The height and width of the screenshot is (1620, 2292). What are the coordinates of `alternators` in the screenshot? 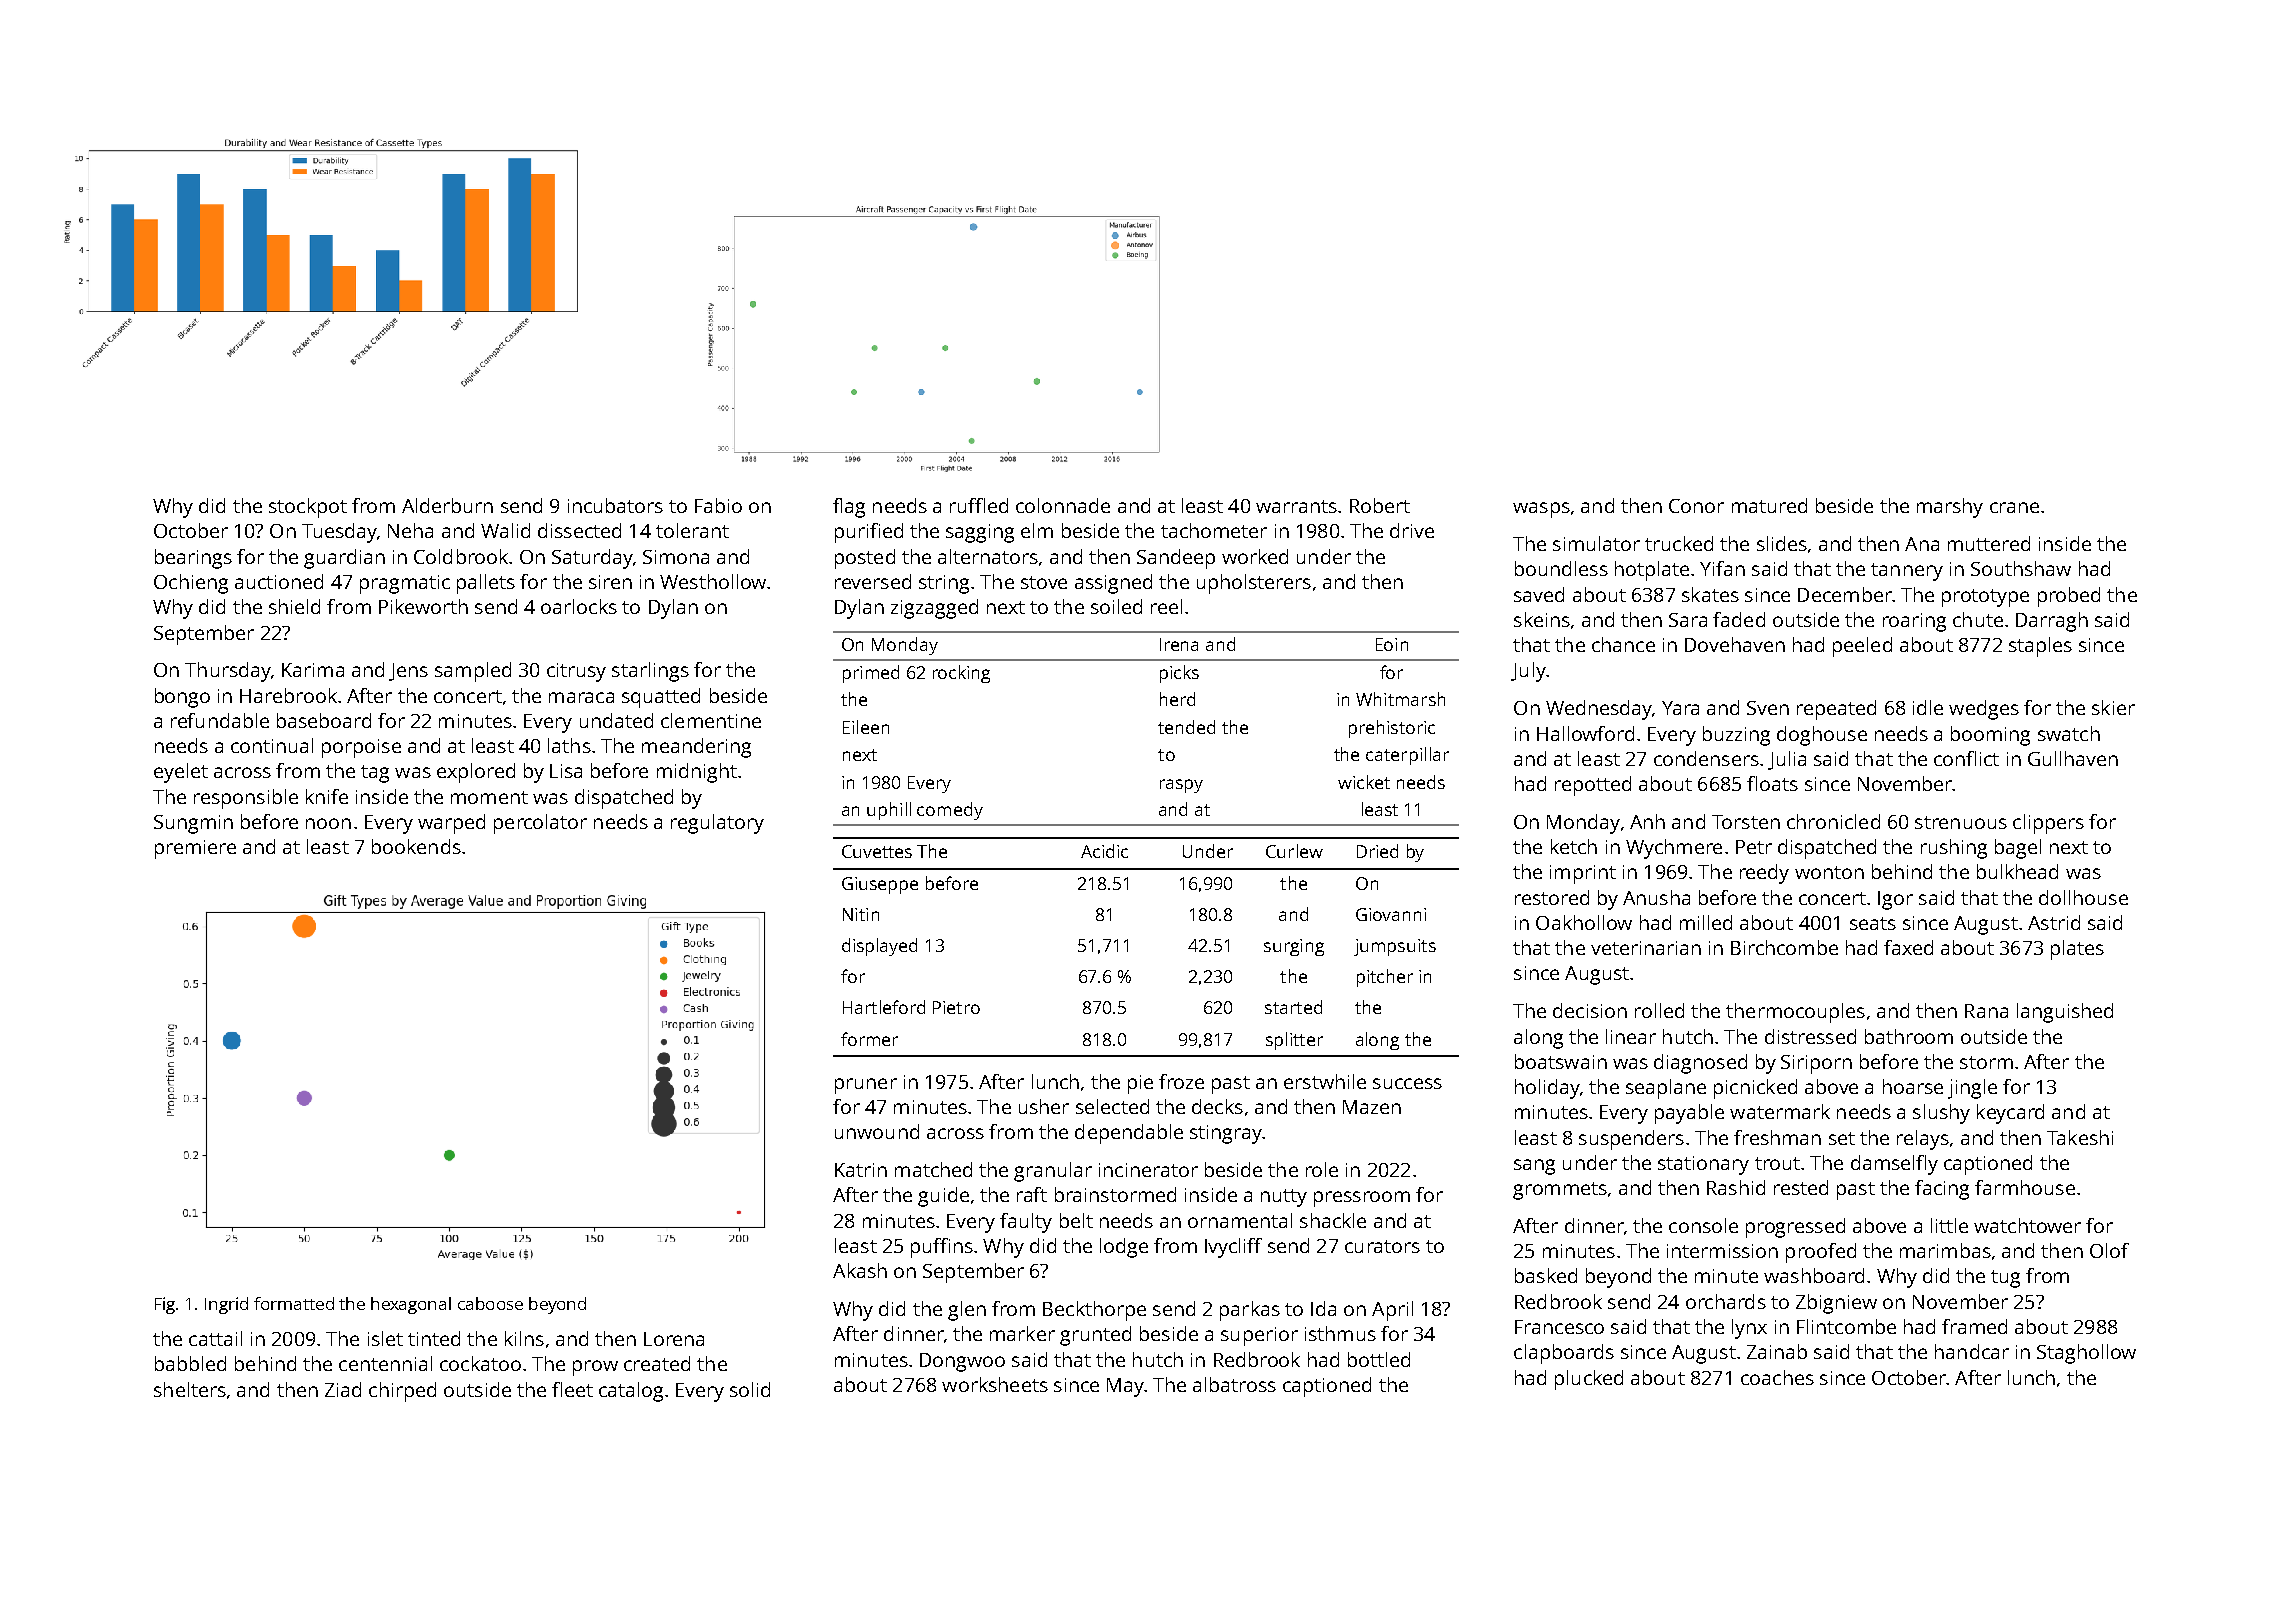 It's located at (988, 556).
